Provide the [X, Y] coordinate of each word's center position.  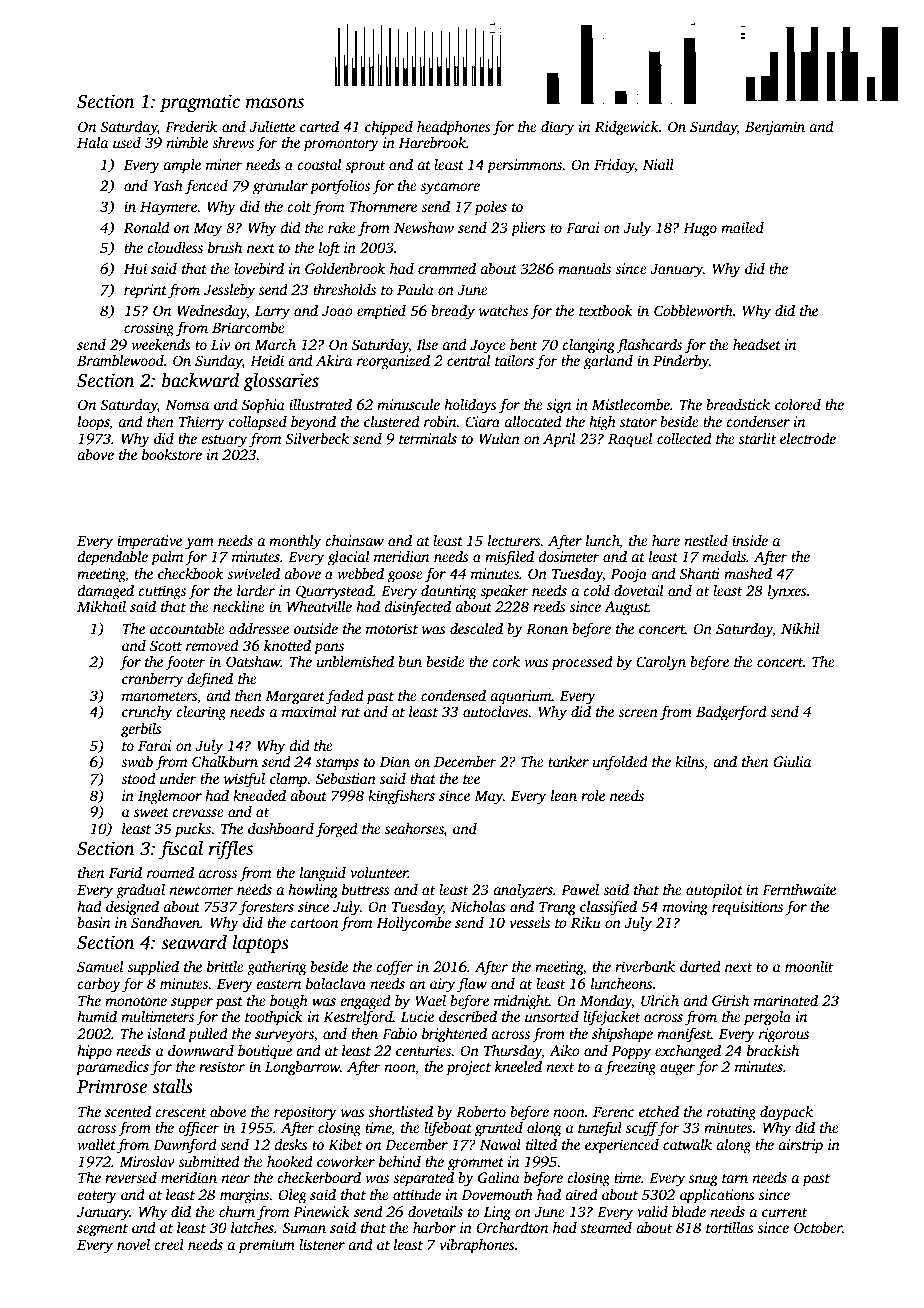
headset [757, 344]
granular [280, 187]
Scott [166, 645]
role [593, 795]
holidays [470, 406]
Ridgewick [627, 128]
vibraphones [477, 1246]
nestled [706, 540]
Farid [125, 872]
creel [169, 1244]
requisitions [747, 908]
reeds [549, 606]
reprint [145, 291]
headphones [454, 128]
